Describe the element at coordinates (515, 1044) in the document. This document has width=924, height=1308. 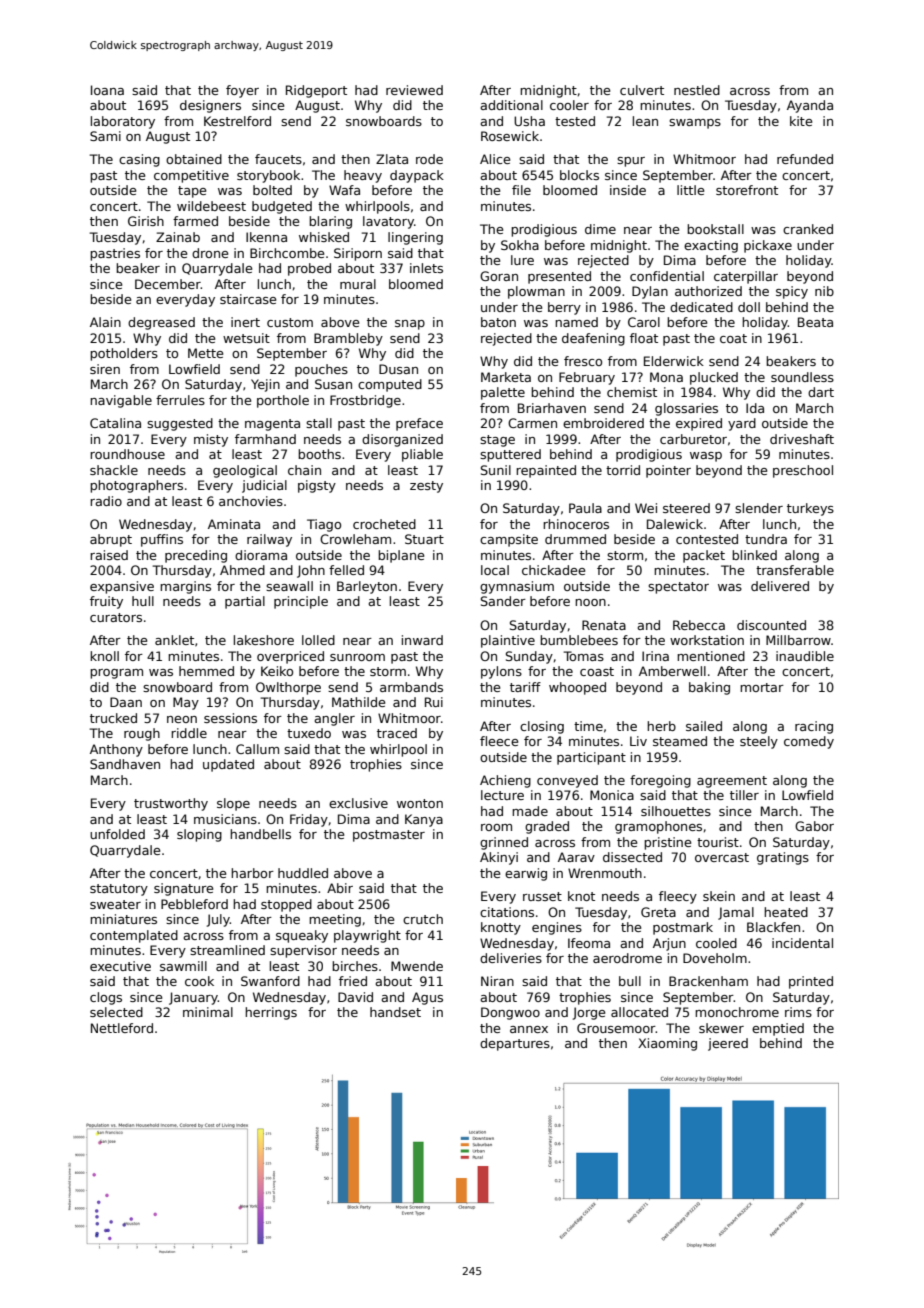
I see `departures` at that location.
